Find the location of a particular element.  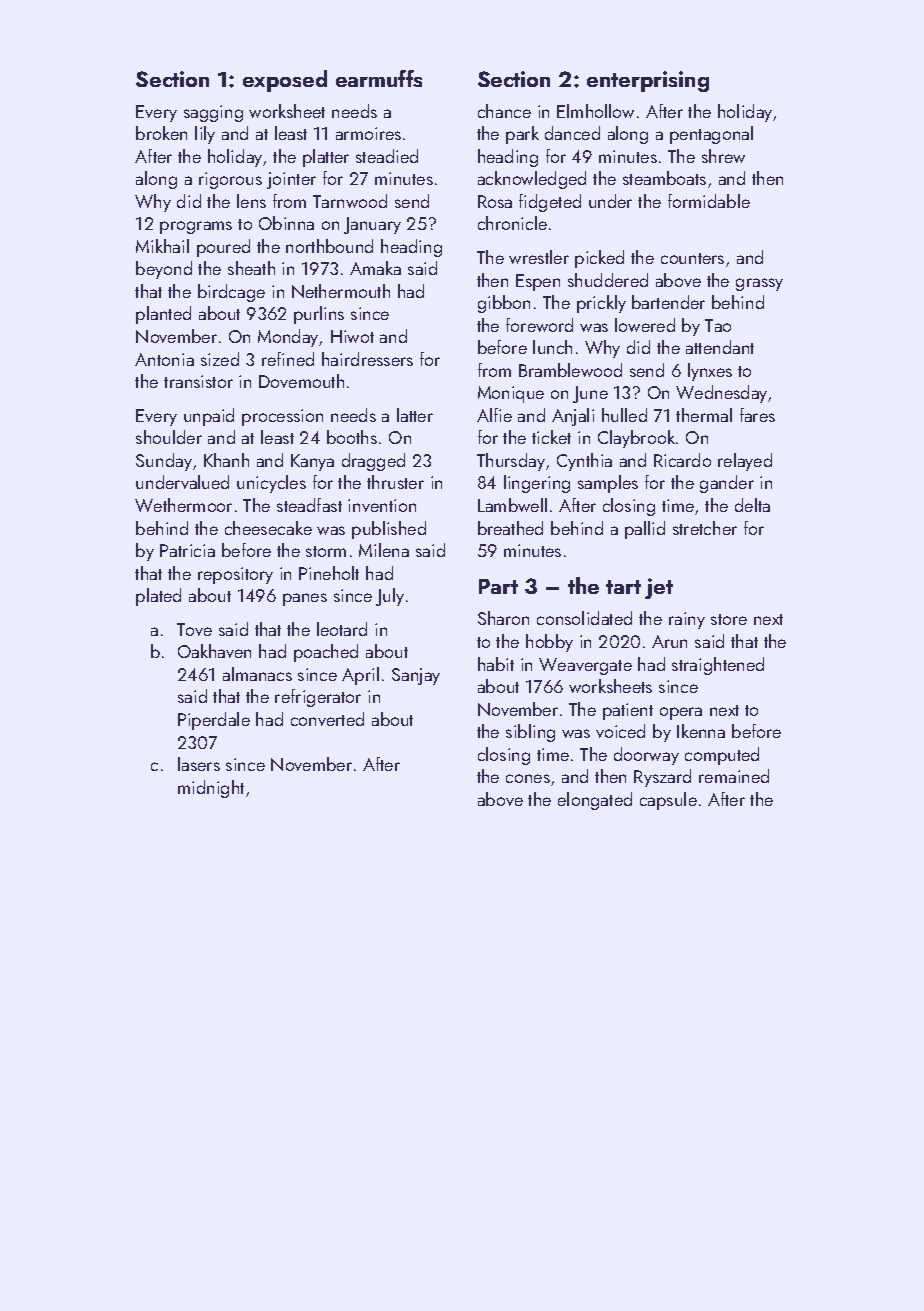

pentagonal is located at coordinates (711, 135).
